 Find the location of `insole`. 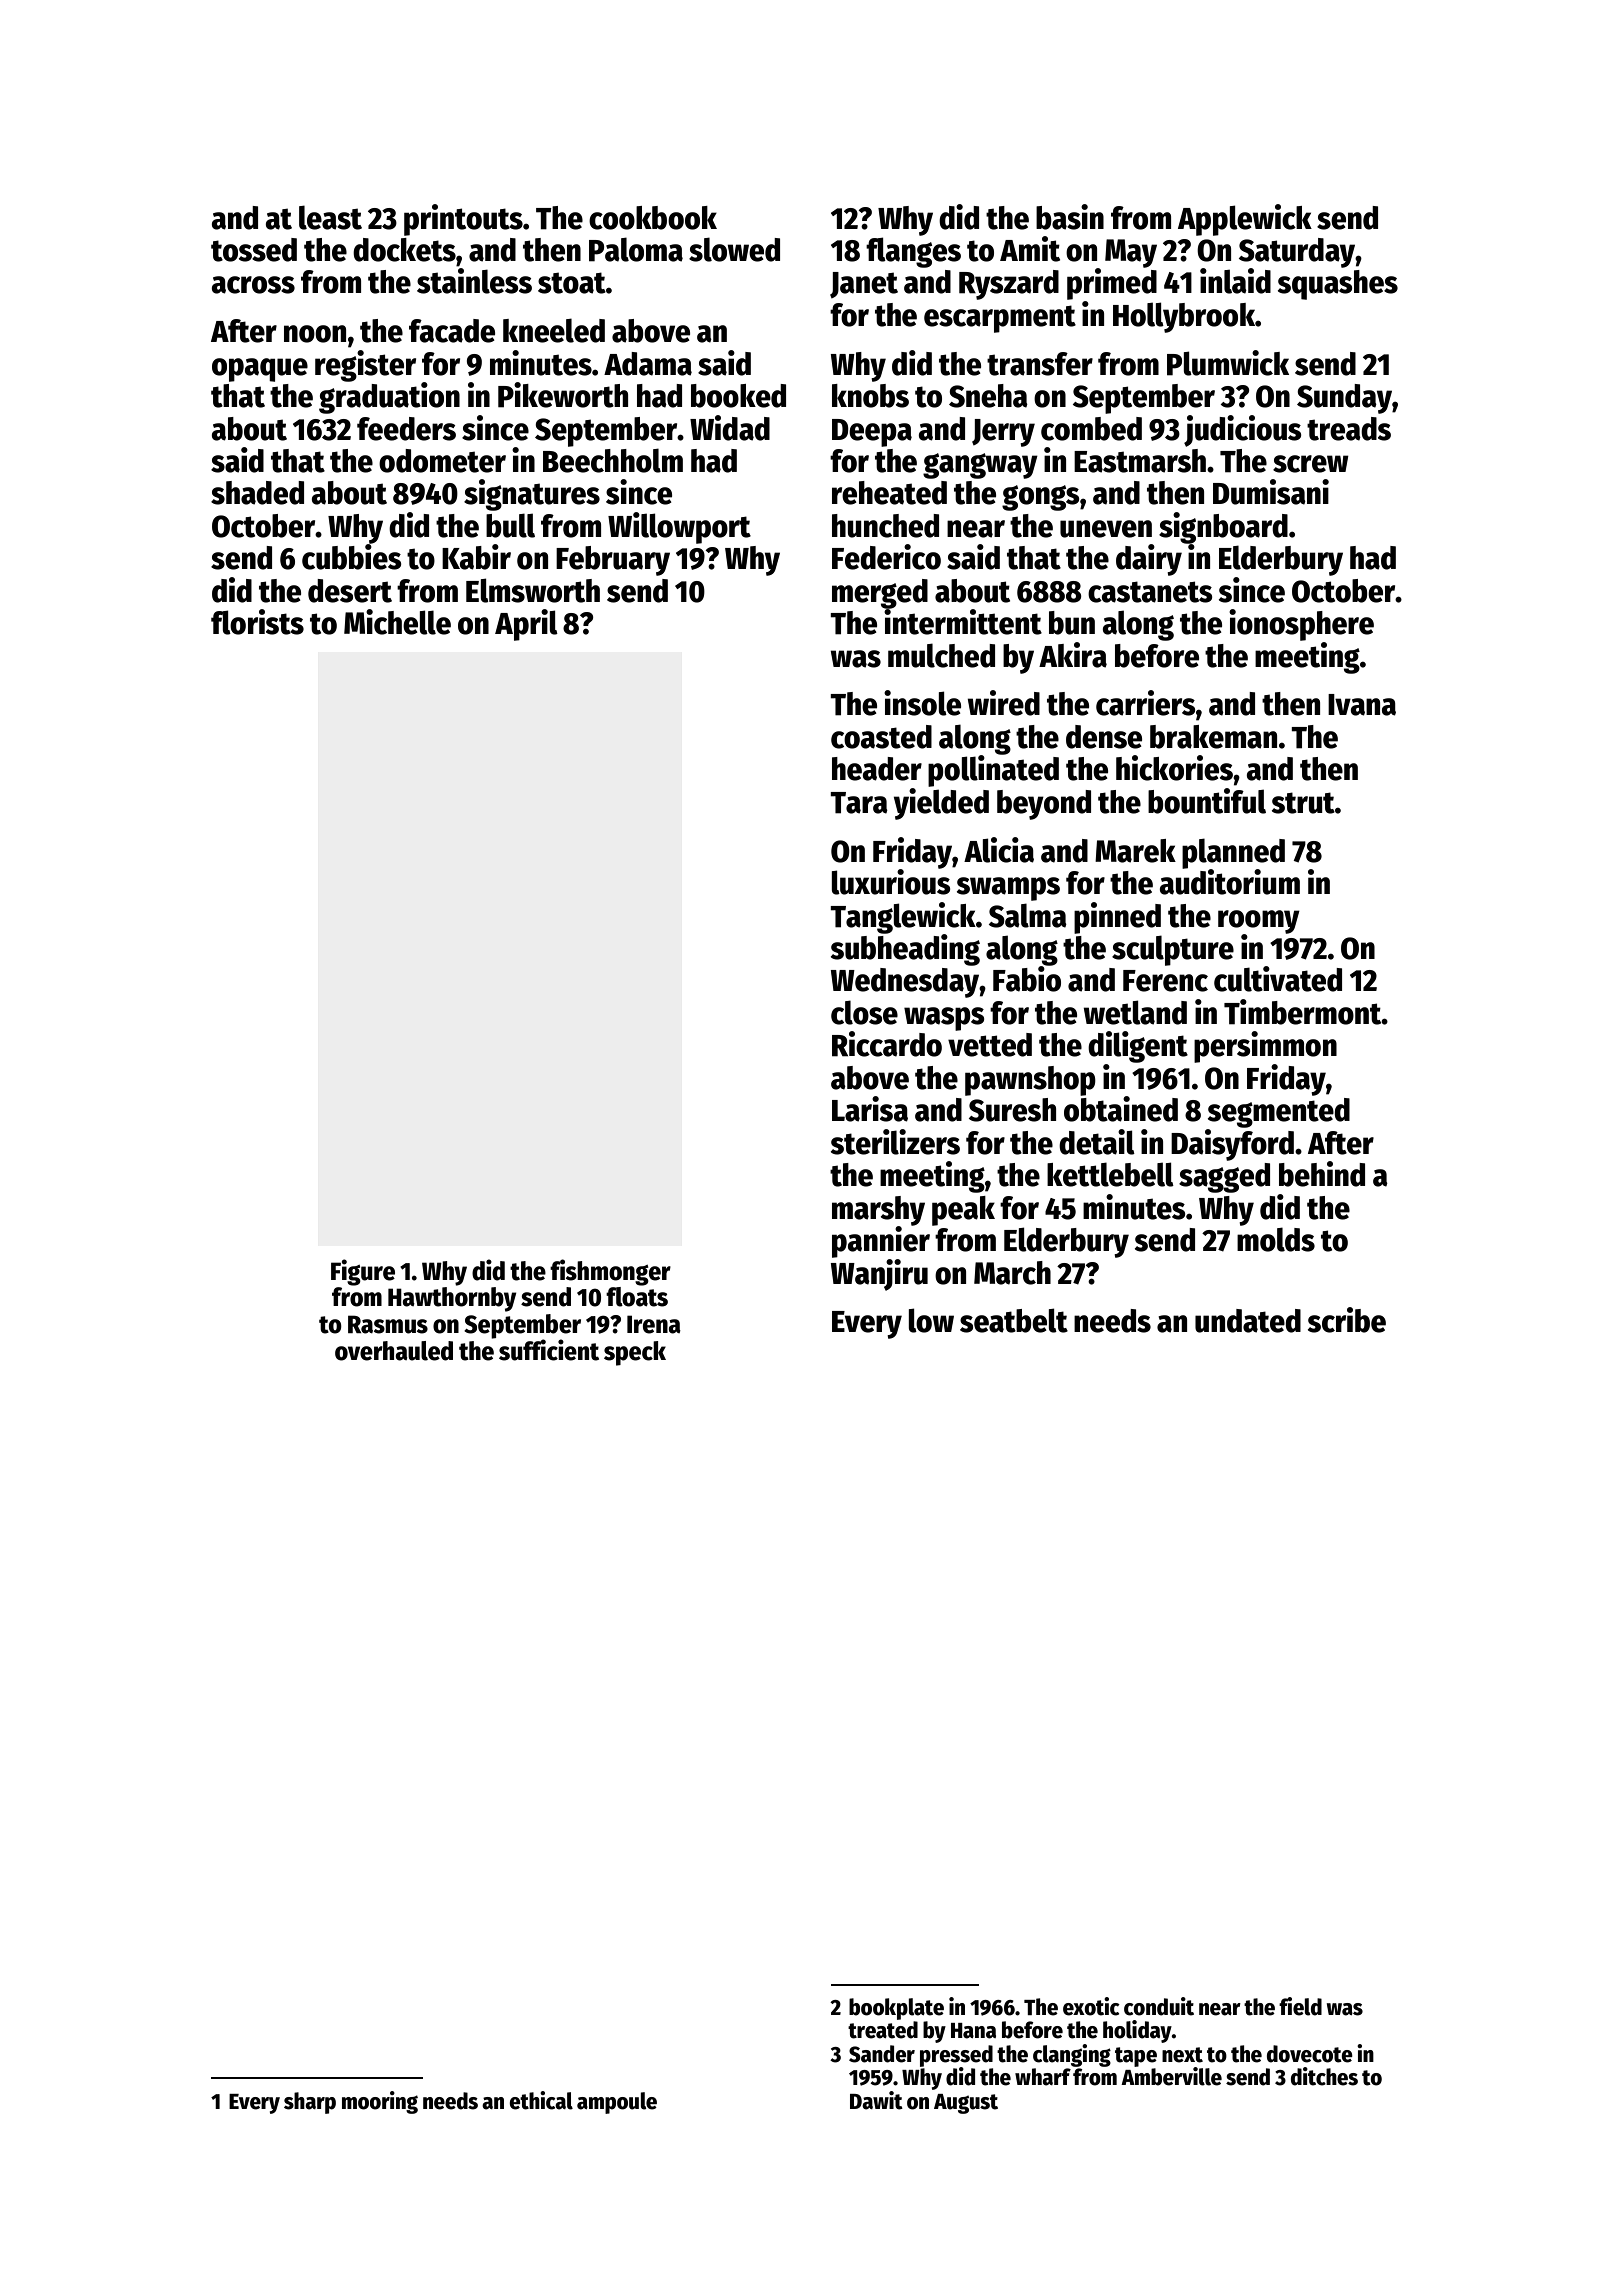

insole is located at coordinates (922, 703).
